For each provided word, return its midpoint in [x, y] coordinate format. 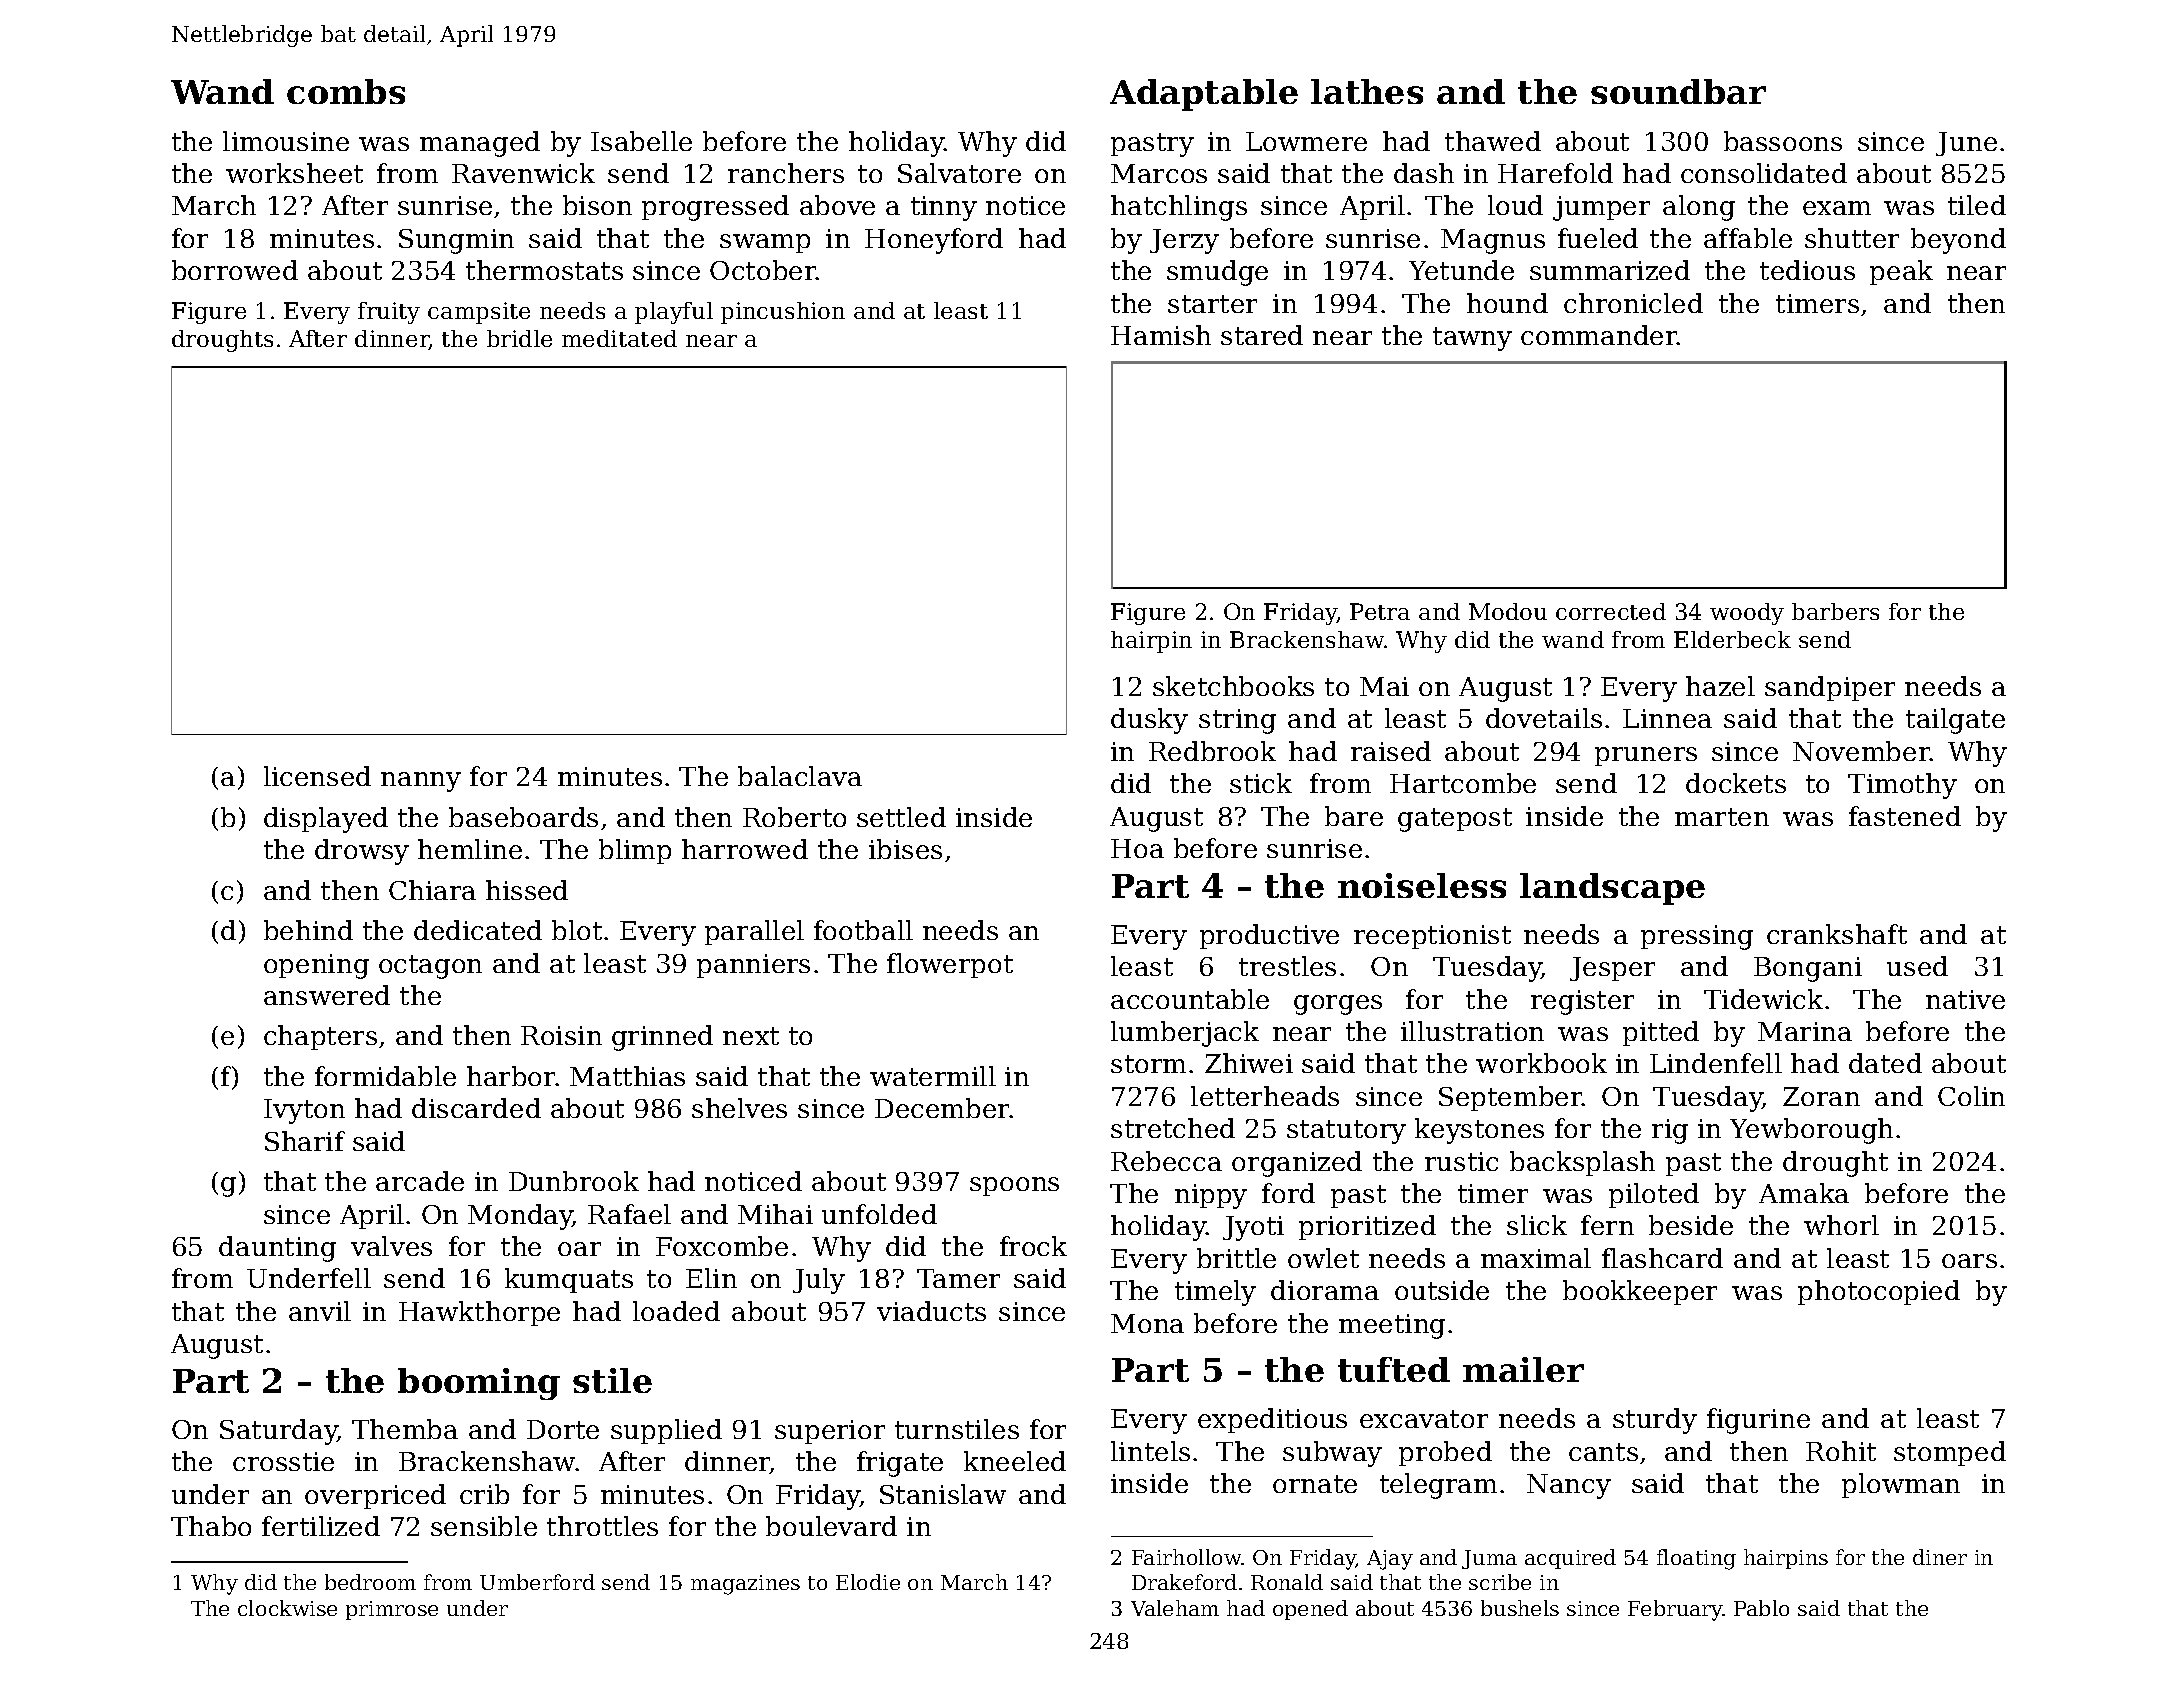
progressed [715, 208]
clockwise [287, 1608]
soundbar [1678, 91]
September [1511, 1098]
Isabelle [641, 141]
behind [308, 930]
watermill [933, 1076]
